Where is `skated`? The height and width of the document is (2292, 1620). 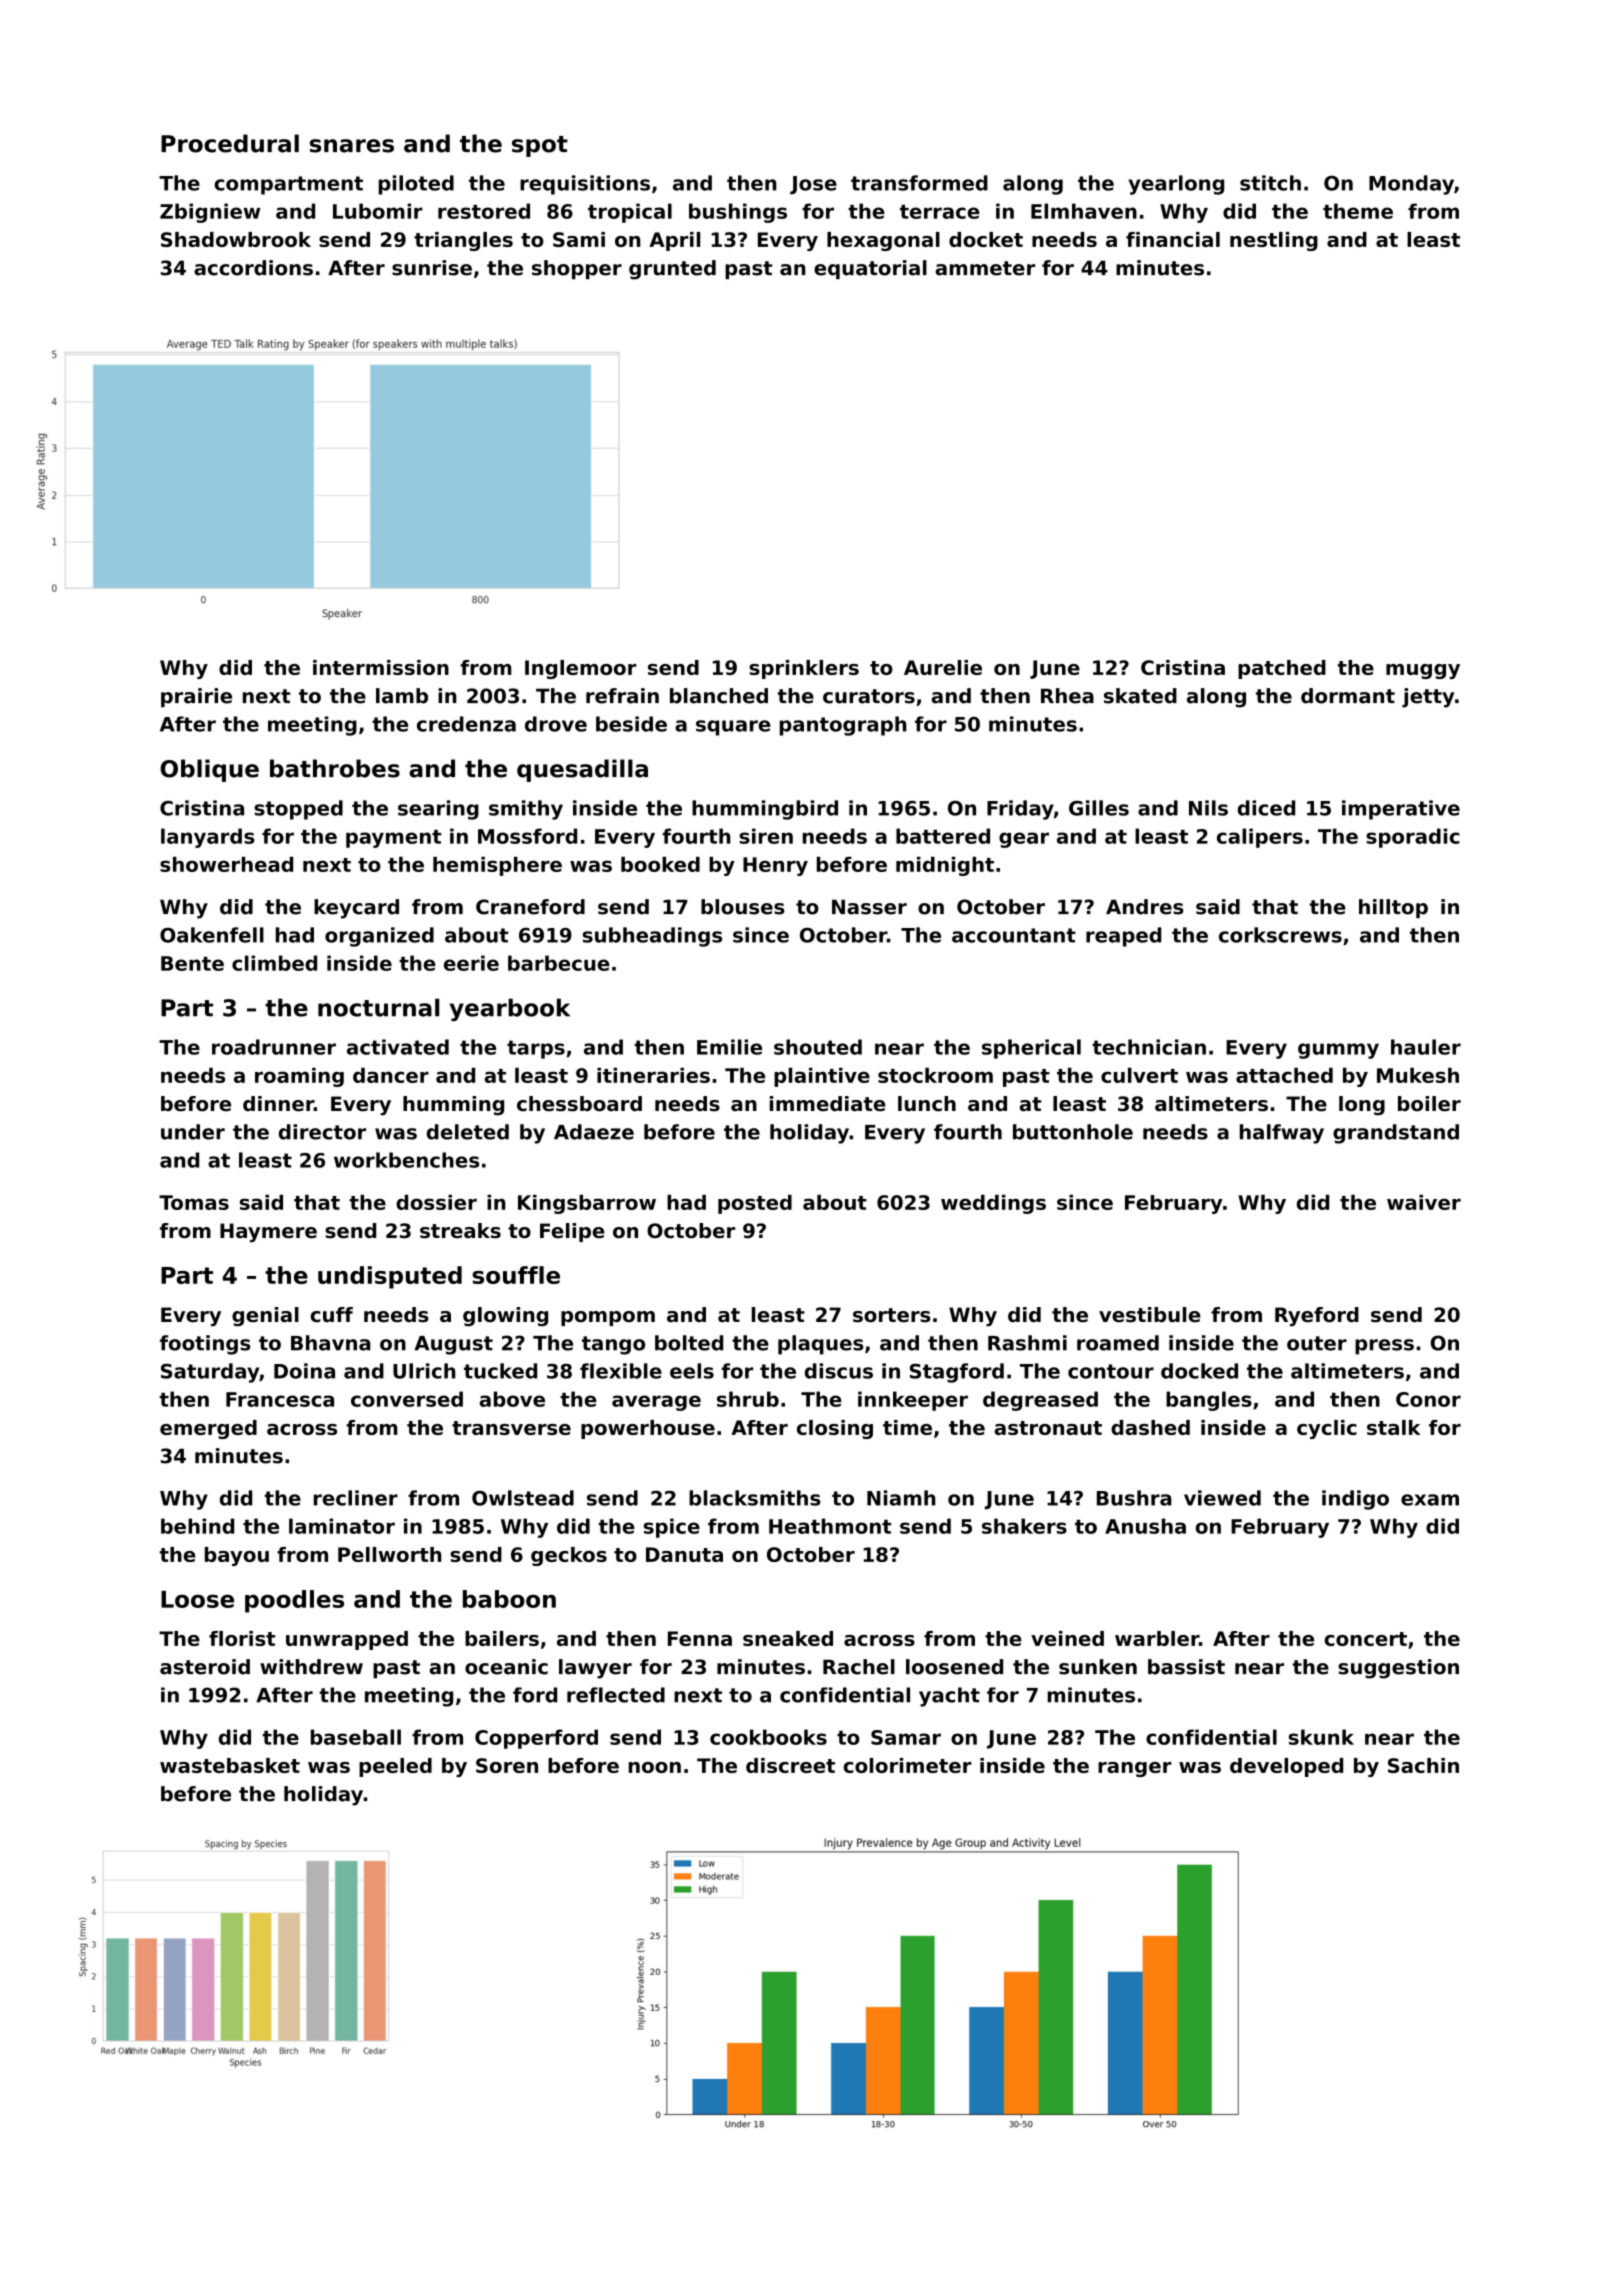 skated is located at coordinates (1140, 696).
